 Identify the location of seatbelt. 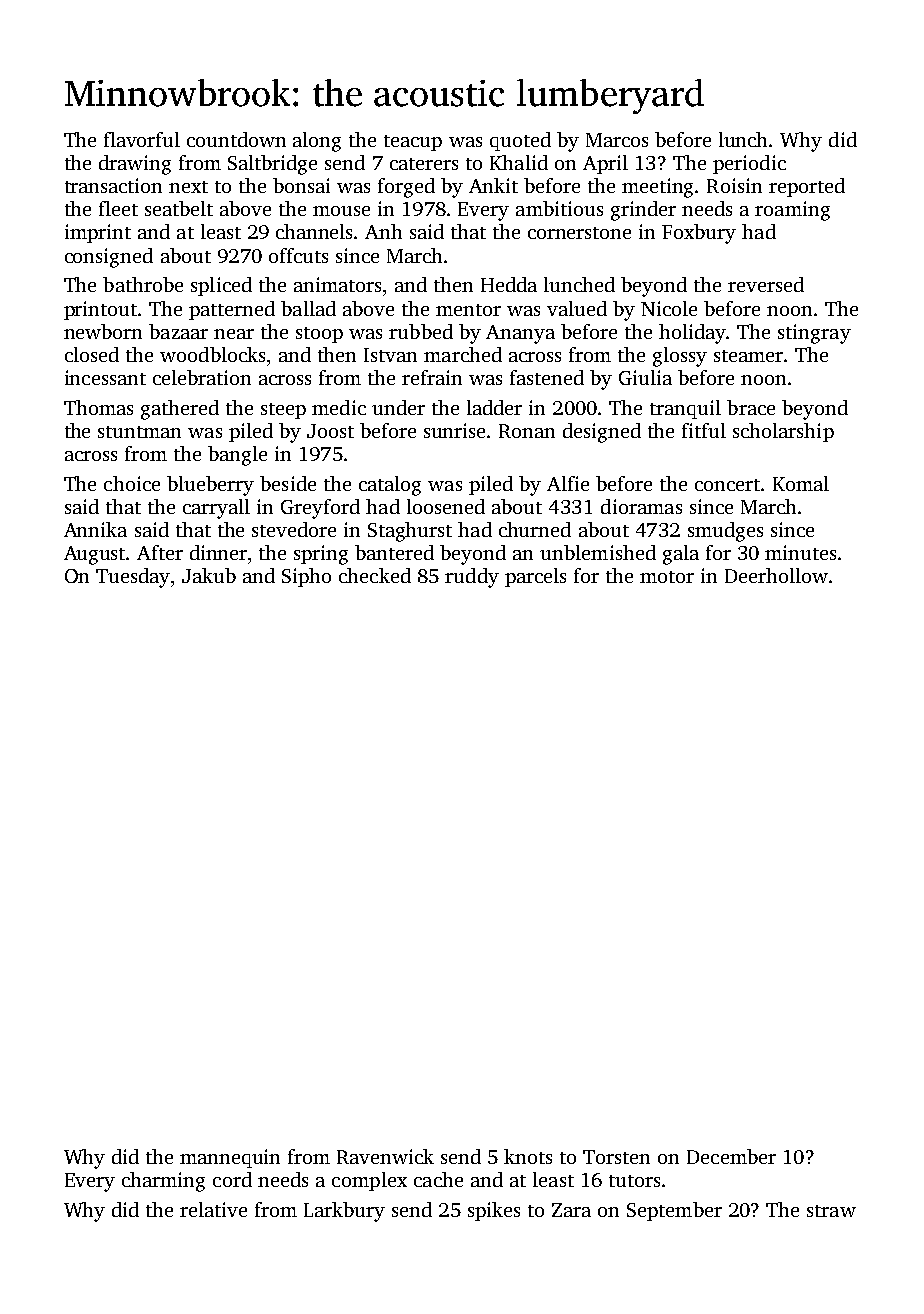
(179, 208).
